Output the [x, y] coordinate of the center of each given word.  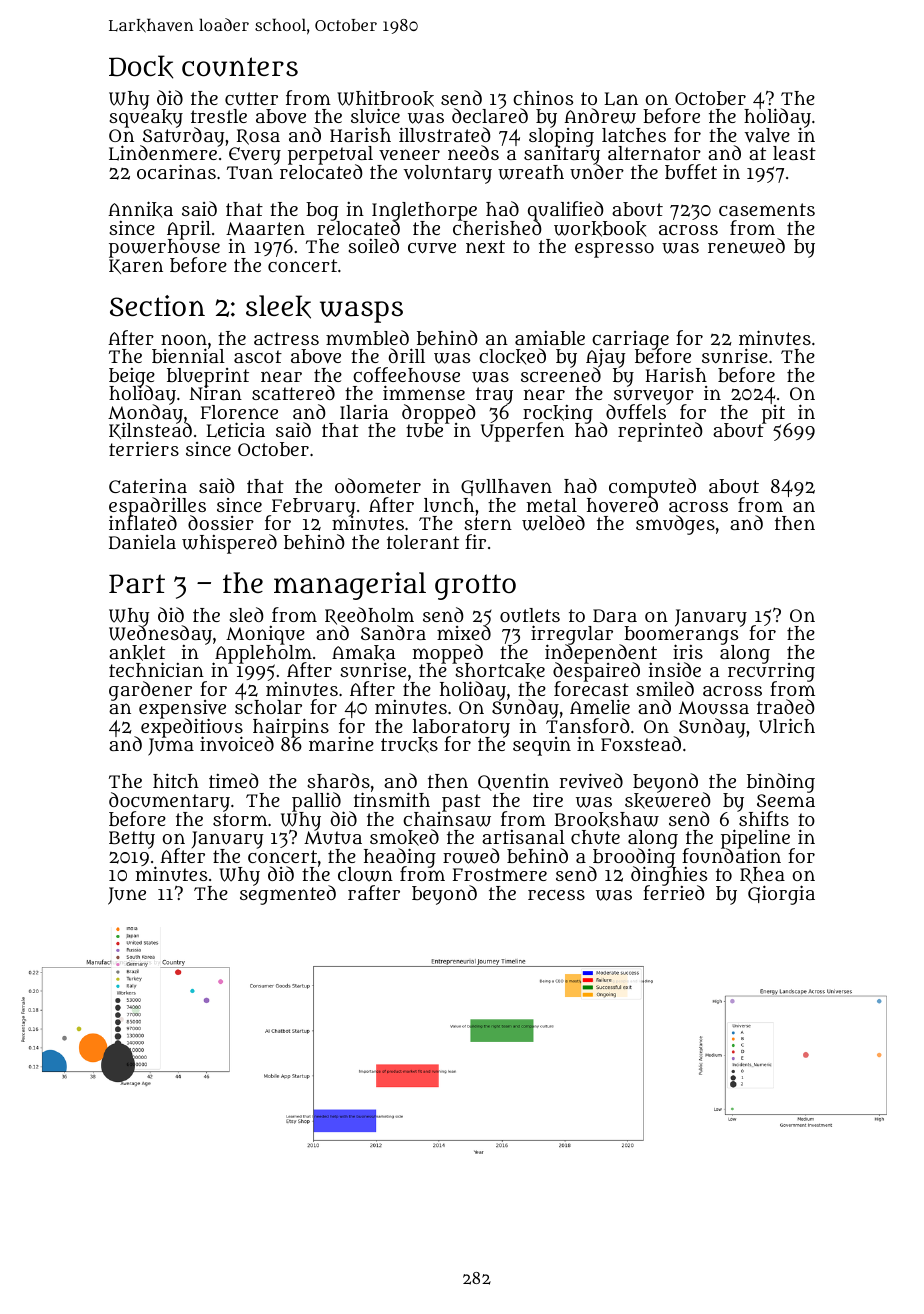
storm [240, 819]
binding [781, 783]
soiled [373, 245]
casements [767, 209]
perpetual [330, 155]
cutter [251, 98]
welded [553, 523]
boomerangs [681, 636]
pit [773, 414]
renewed [746, 246]
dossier [221, 522]
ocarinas [176, 171]
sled [246, 614]
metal [552, 505]
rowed [471, 856]
